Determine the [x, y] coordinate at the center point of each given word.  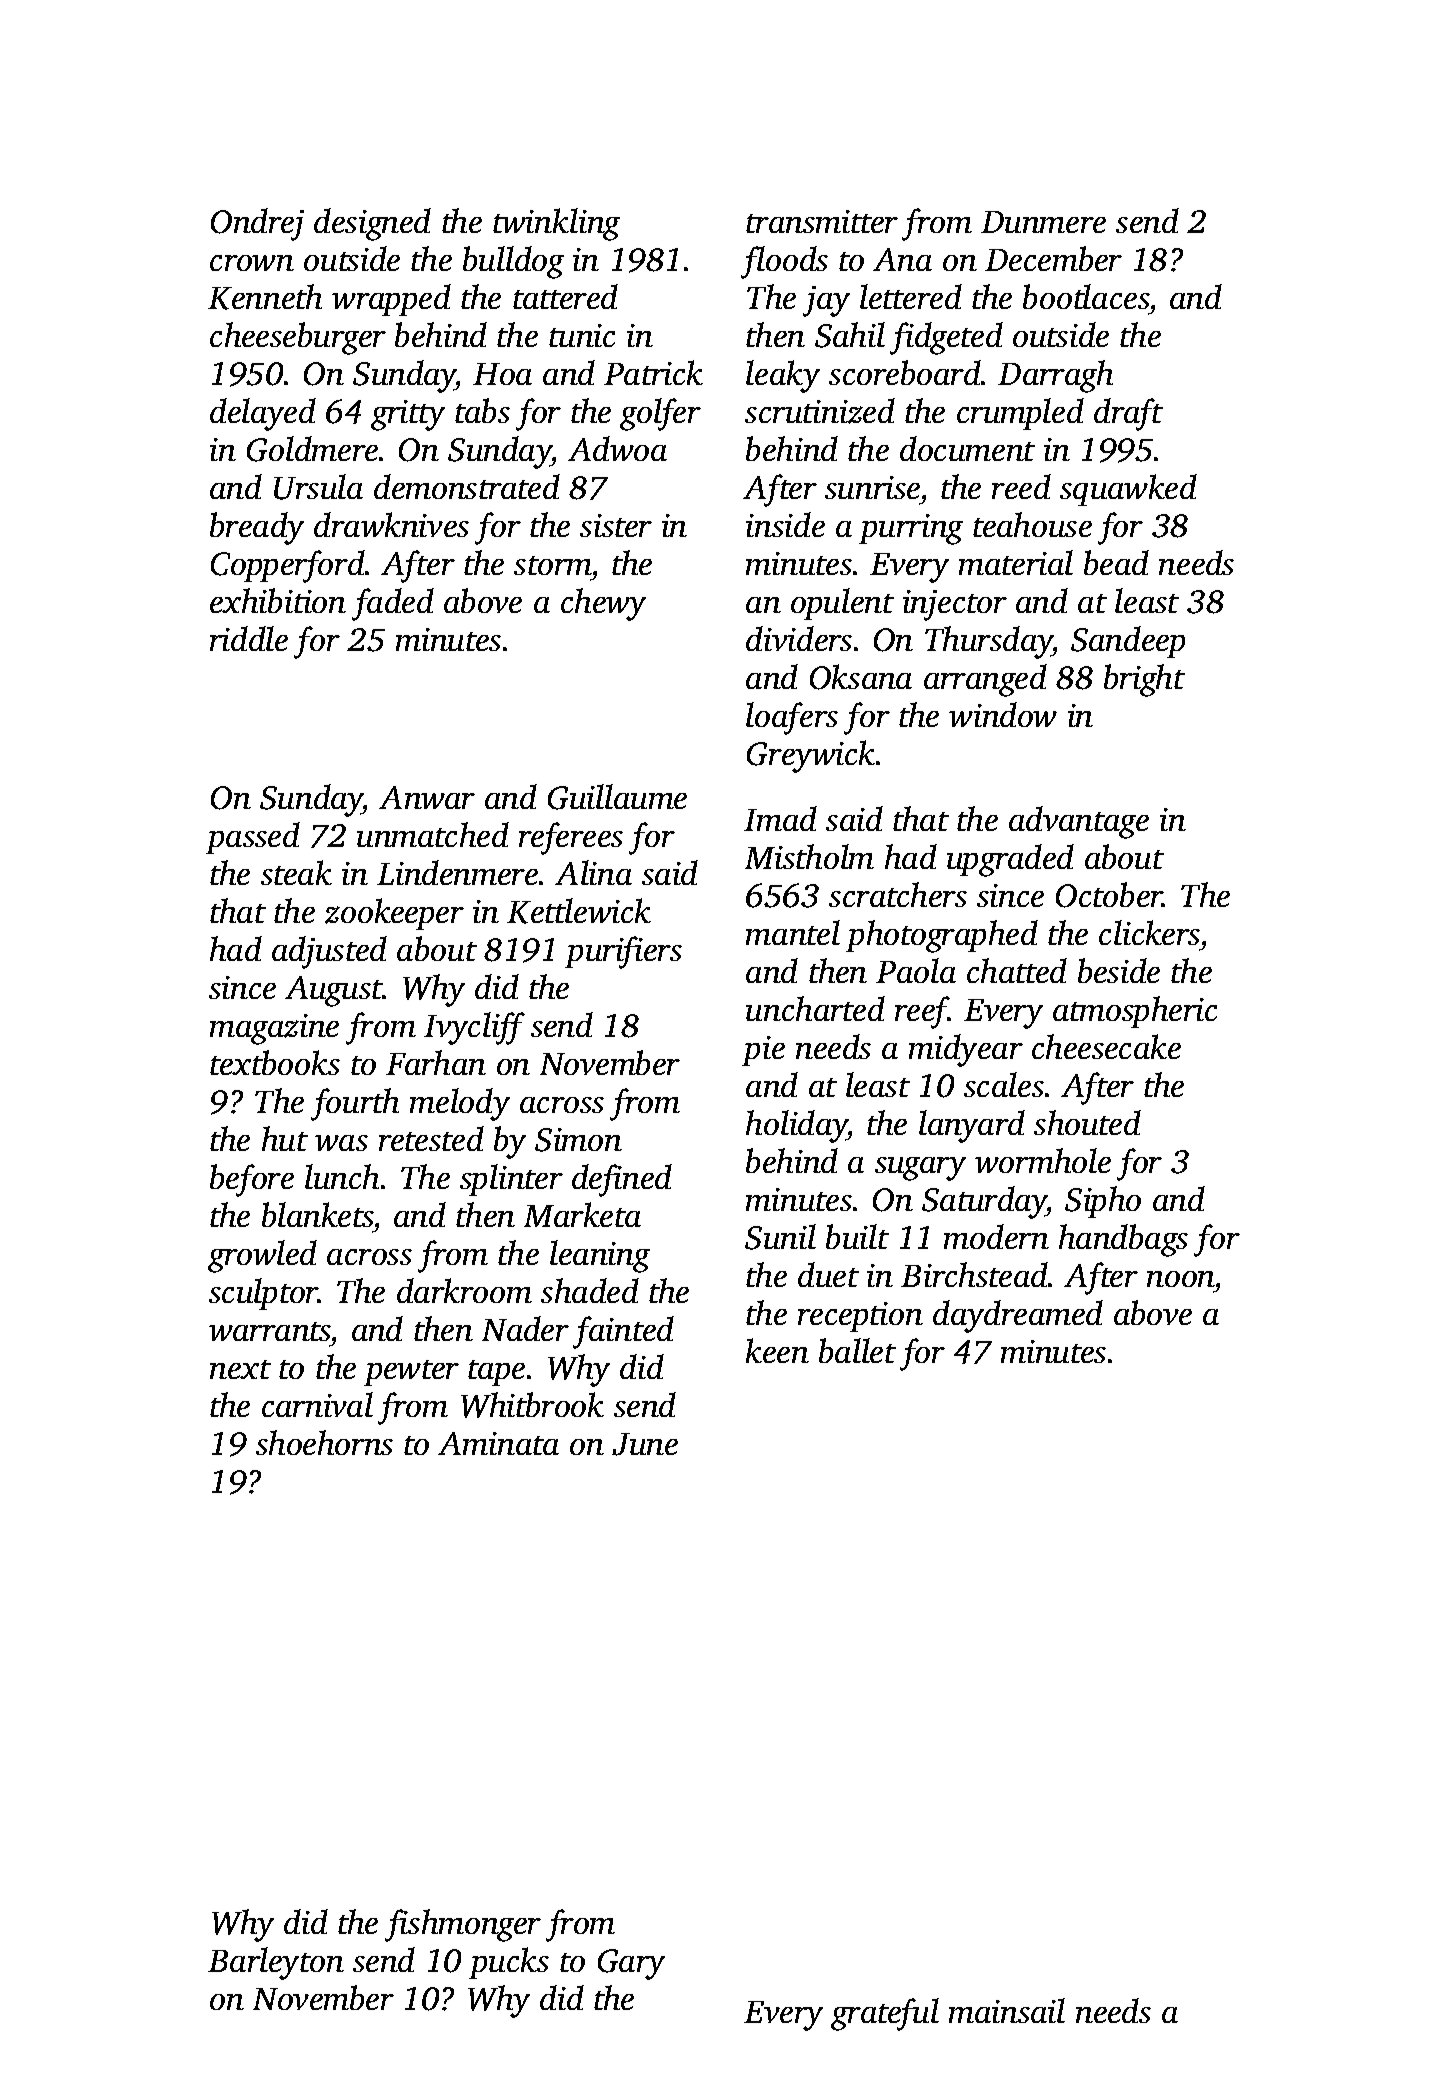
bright [1144, 680]
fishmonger [463, 1925]
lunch [342, 1176]
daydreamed [1018, 1316]
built [857, 1236]
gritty [408, 415]
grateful [885, 2014]
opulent [842, 604]
